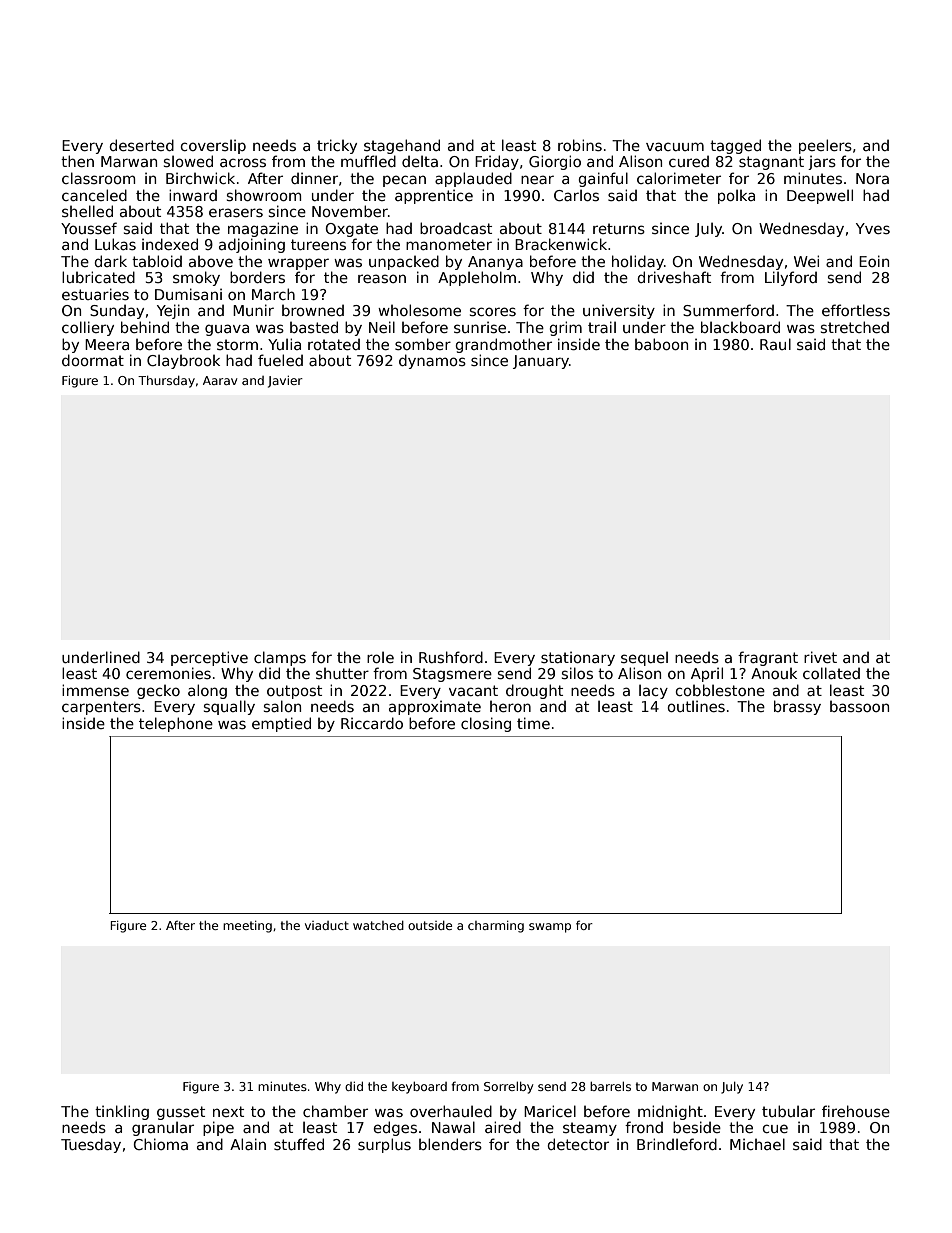  I want to click on meeting, so click(247, 927).
